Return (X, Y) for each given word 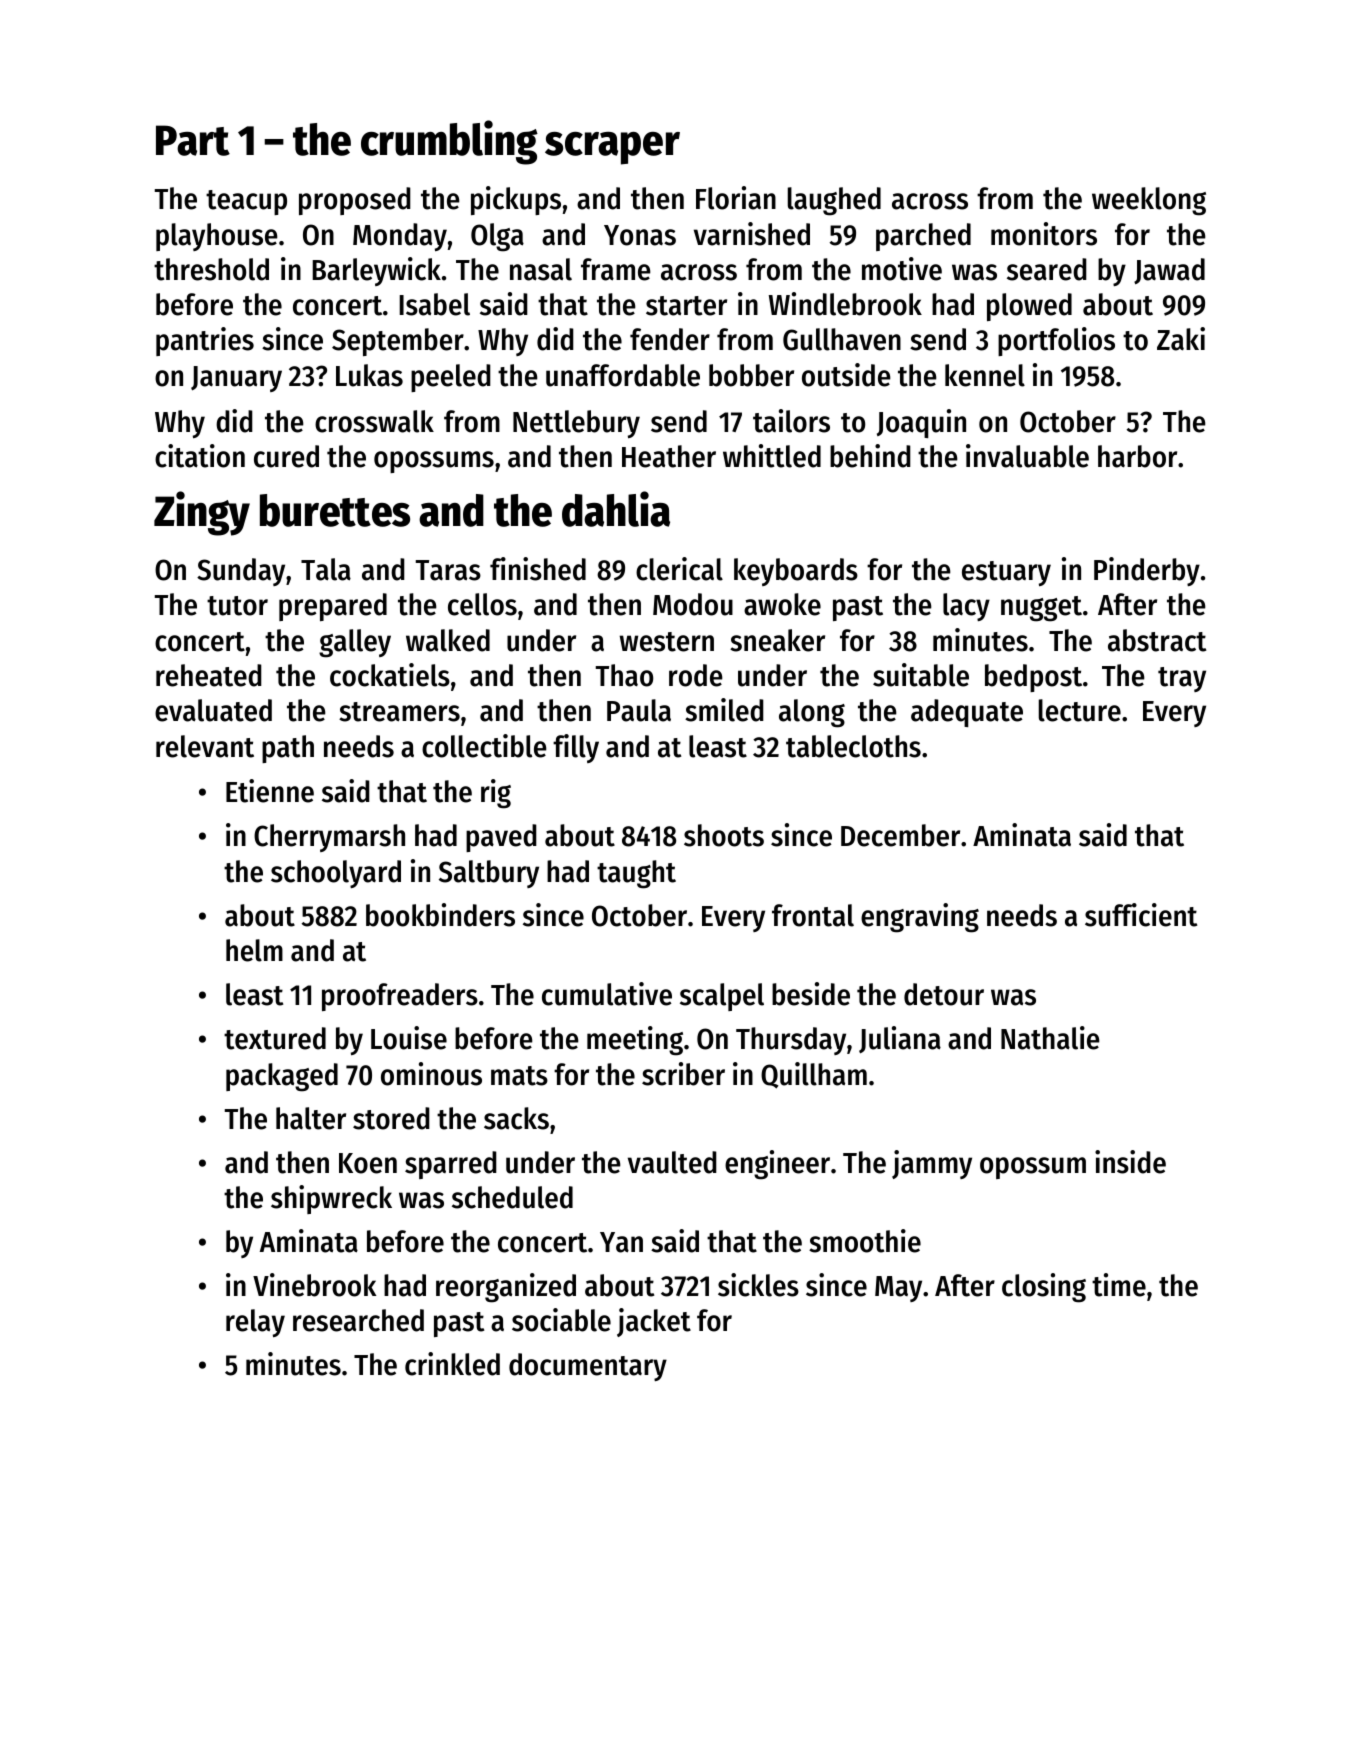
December (900, 835)
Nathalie (1050, 1038)
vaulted (672, 1162)
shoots (724, 835)
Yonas (640, 235)
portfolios (1056, 341)
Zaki (1181, 339)
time (1119, 1285)
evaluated (213, 710)
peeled (451, 378)
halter (311, 1118)
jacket (654, 1322)
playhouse (217, 237)
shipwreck (331, 1199)
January (236, 379)
